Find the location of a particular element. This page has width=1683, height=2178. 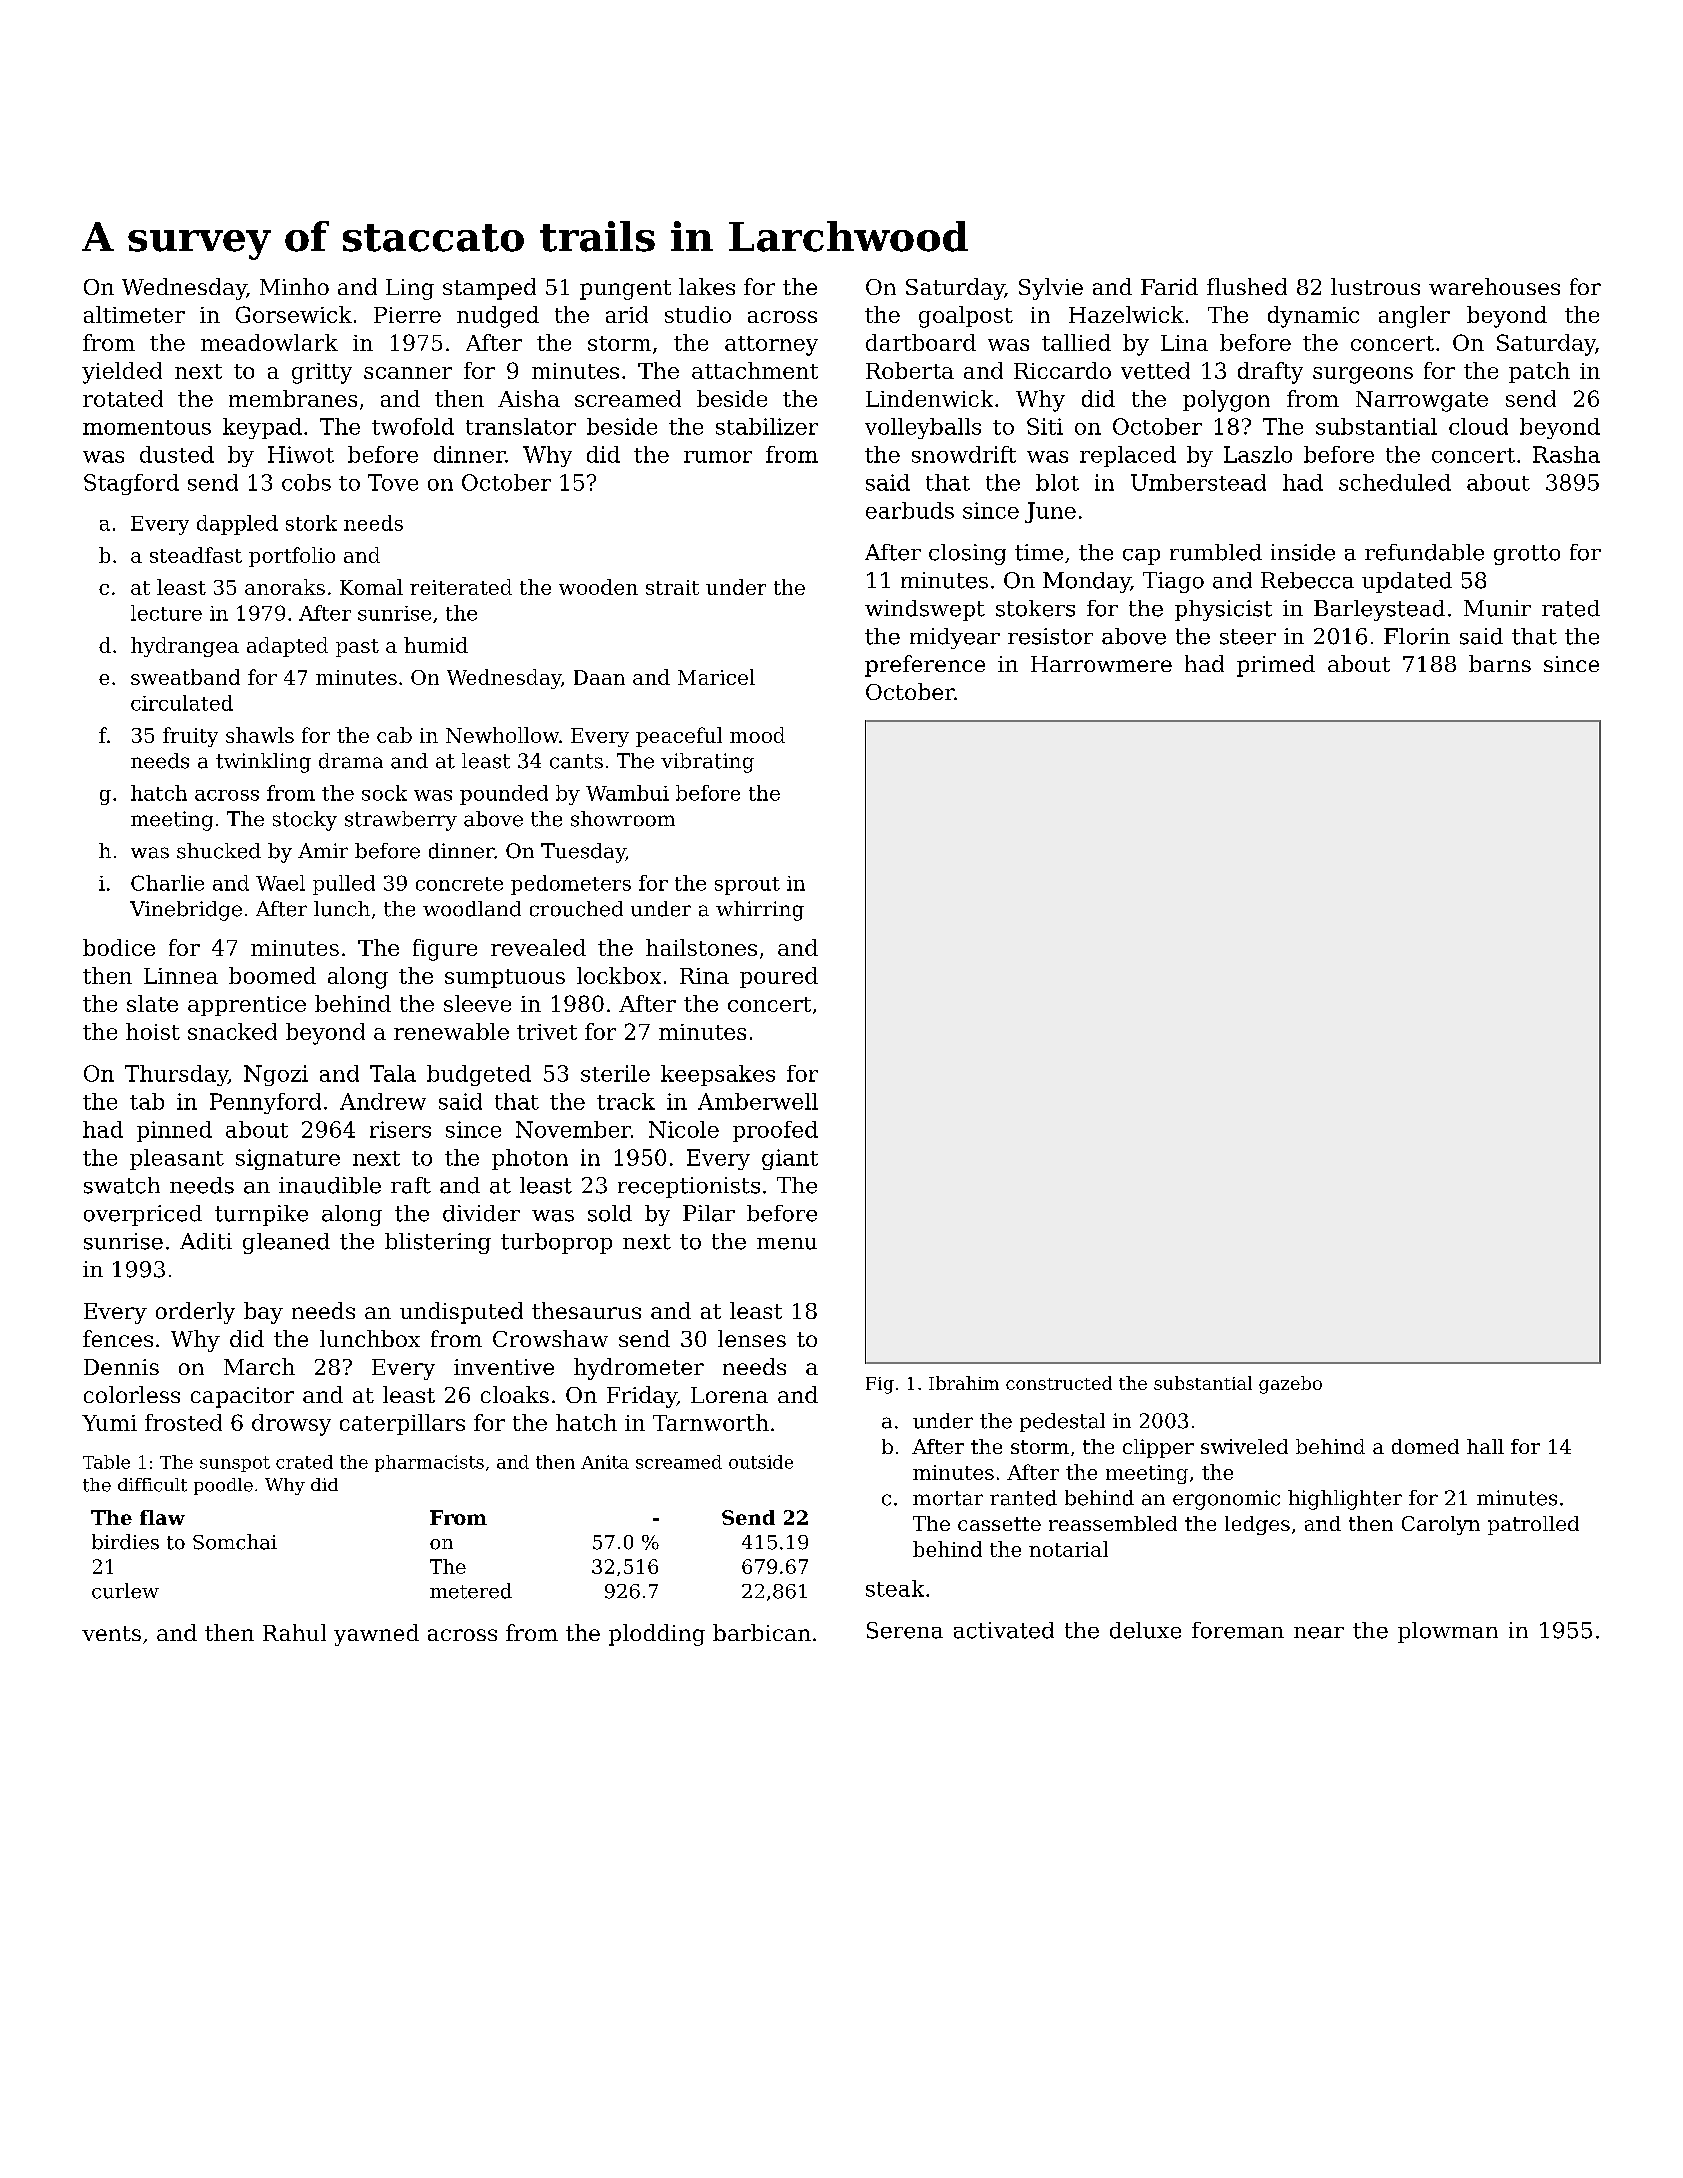

yawned is located at coordinates (376, 1635).
